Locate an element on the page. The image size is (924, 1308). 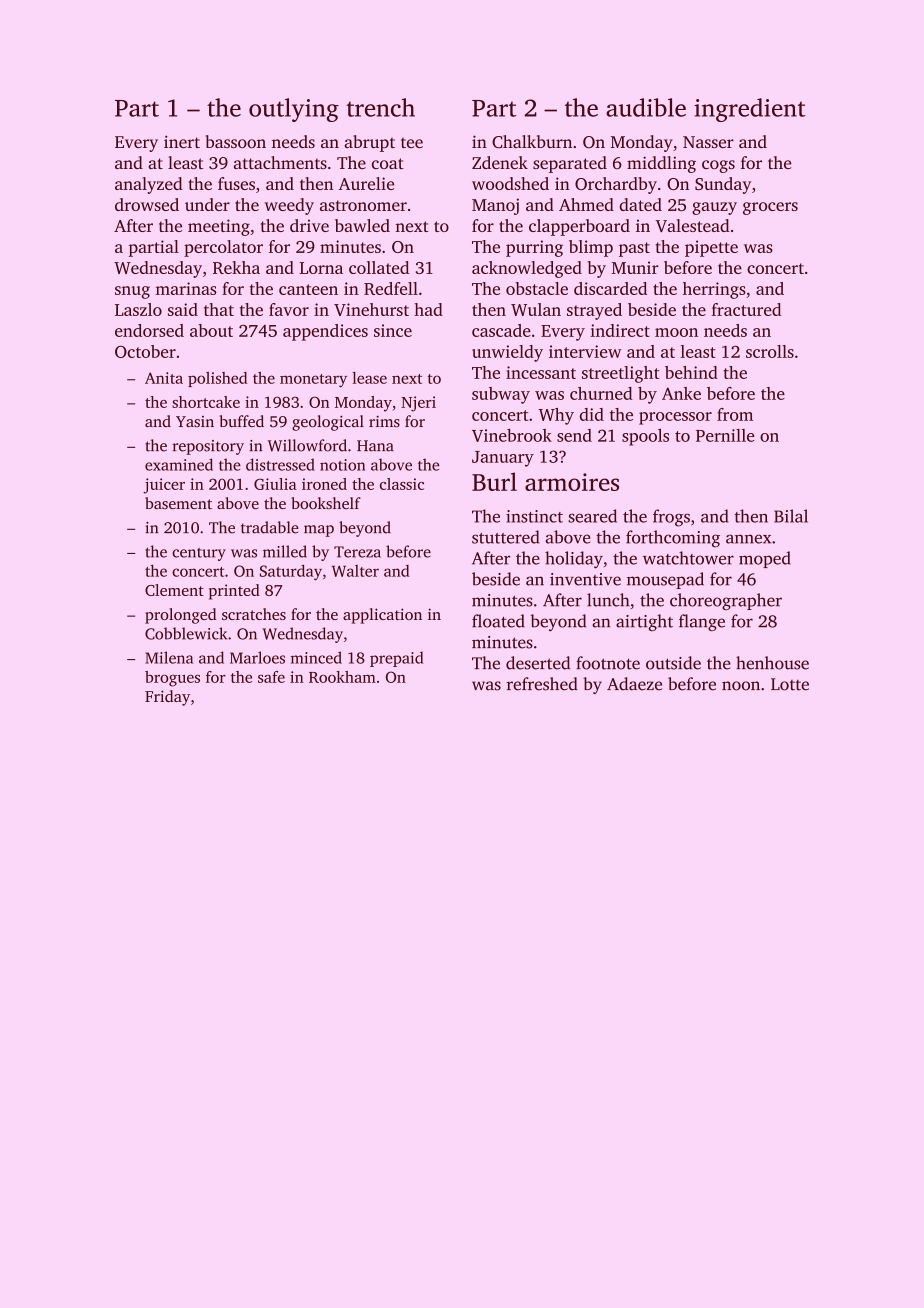
Valestead is located at coordinates (692, 225).
